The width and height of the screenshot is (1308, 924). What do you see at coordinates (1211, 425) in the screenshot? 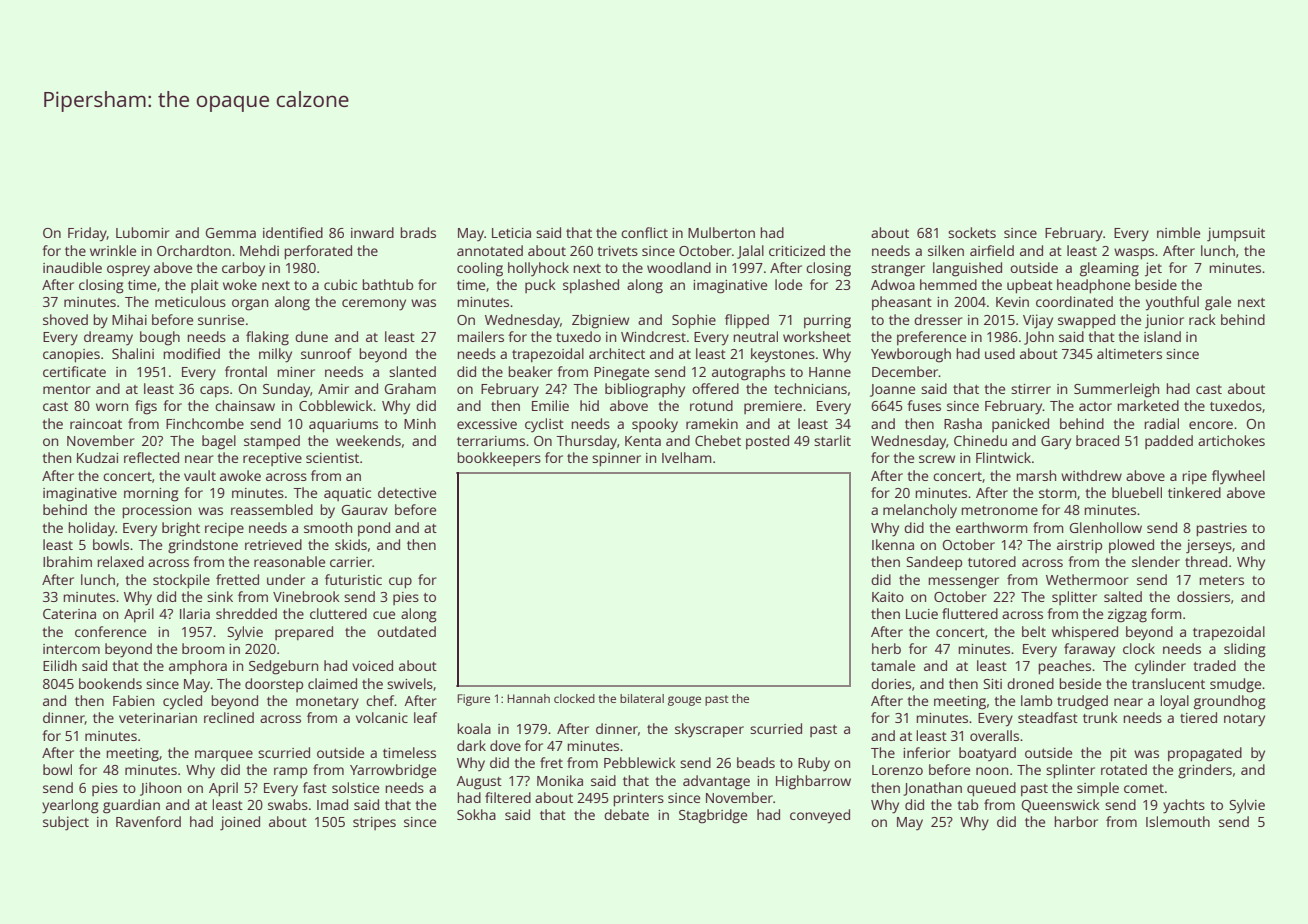
I see `encore` at bounding box center [1211, 425].
